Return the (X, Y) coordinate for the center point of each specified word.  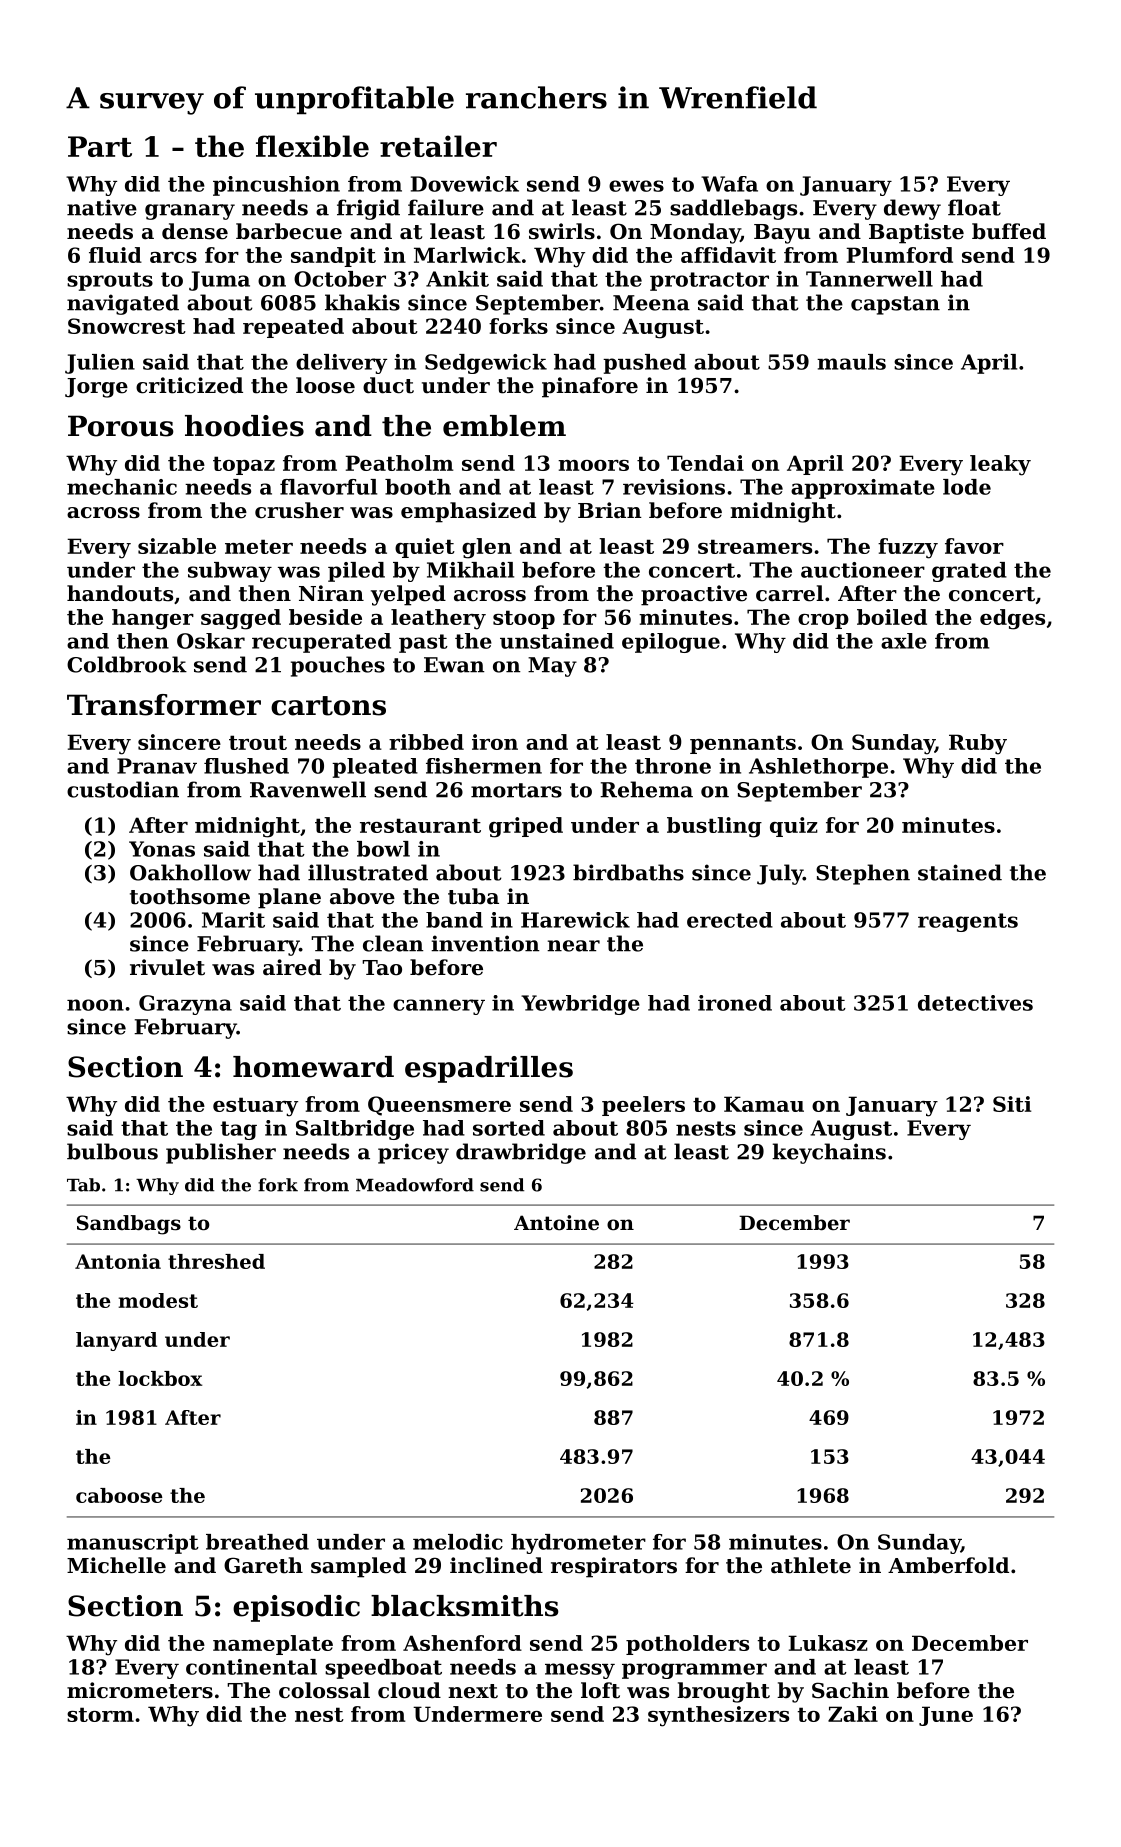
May (552, 667)
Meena (651, 303)
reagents (968, 922)
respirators (614, 1567)
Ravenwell (308, 789)
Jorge (96, 388)
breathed (257, 1542)
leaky (1000, 465)
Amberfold (948, 1565)
